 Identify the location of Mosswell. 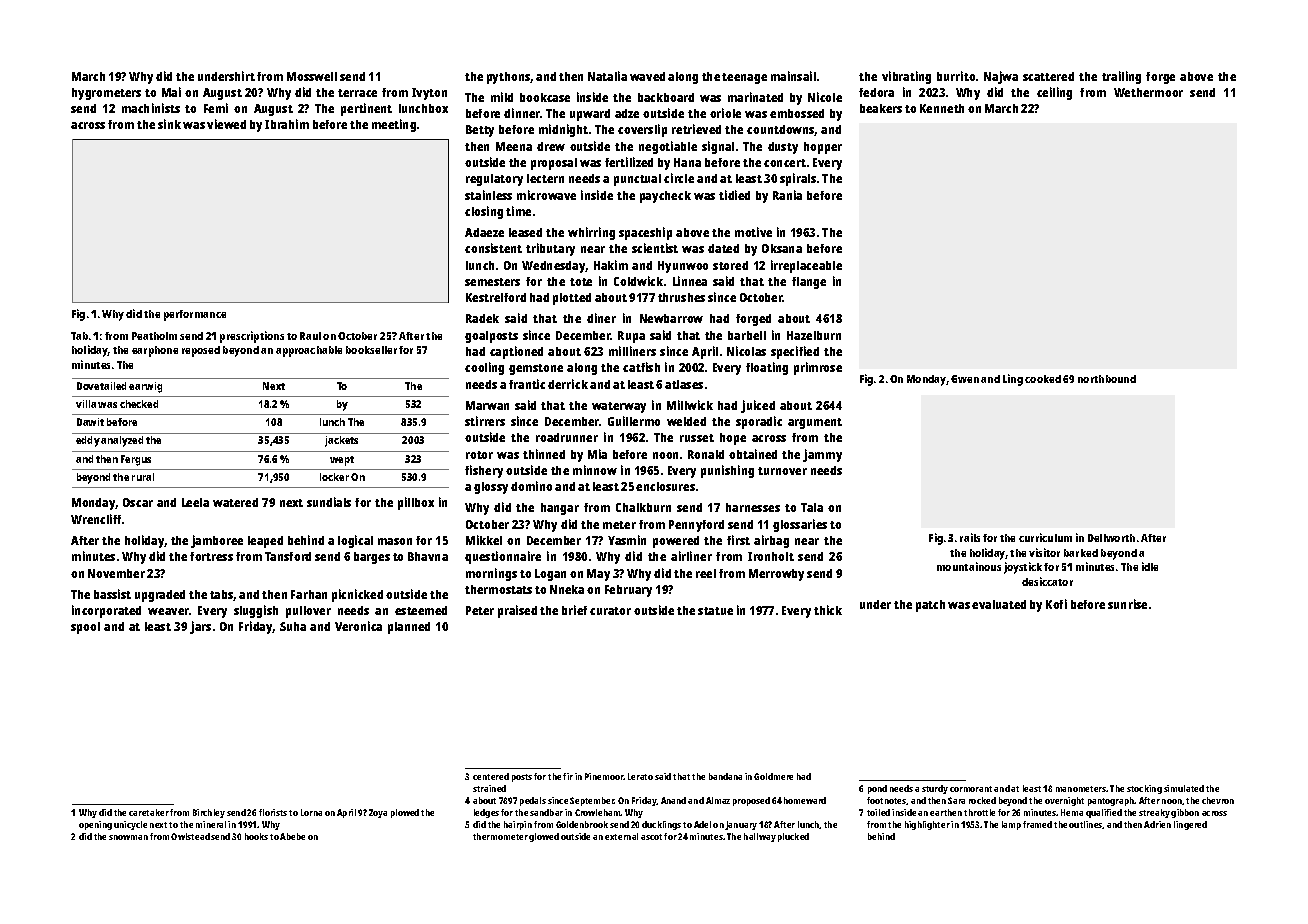
(312, 76).
